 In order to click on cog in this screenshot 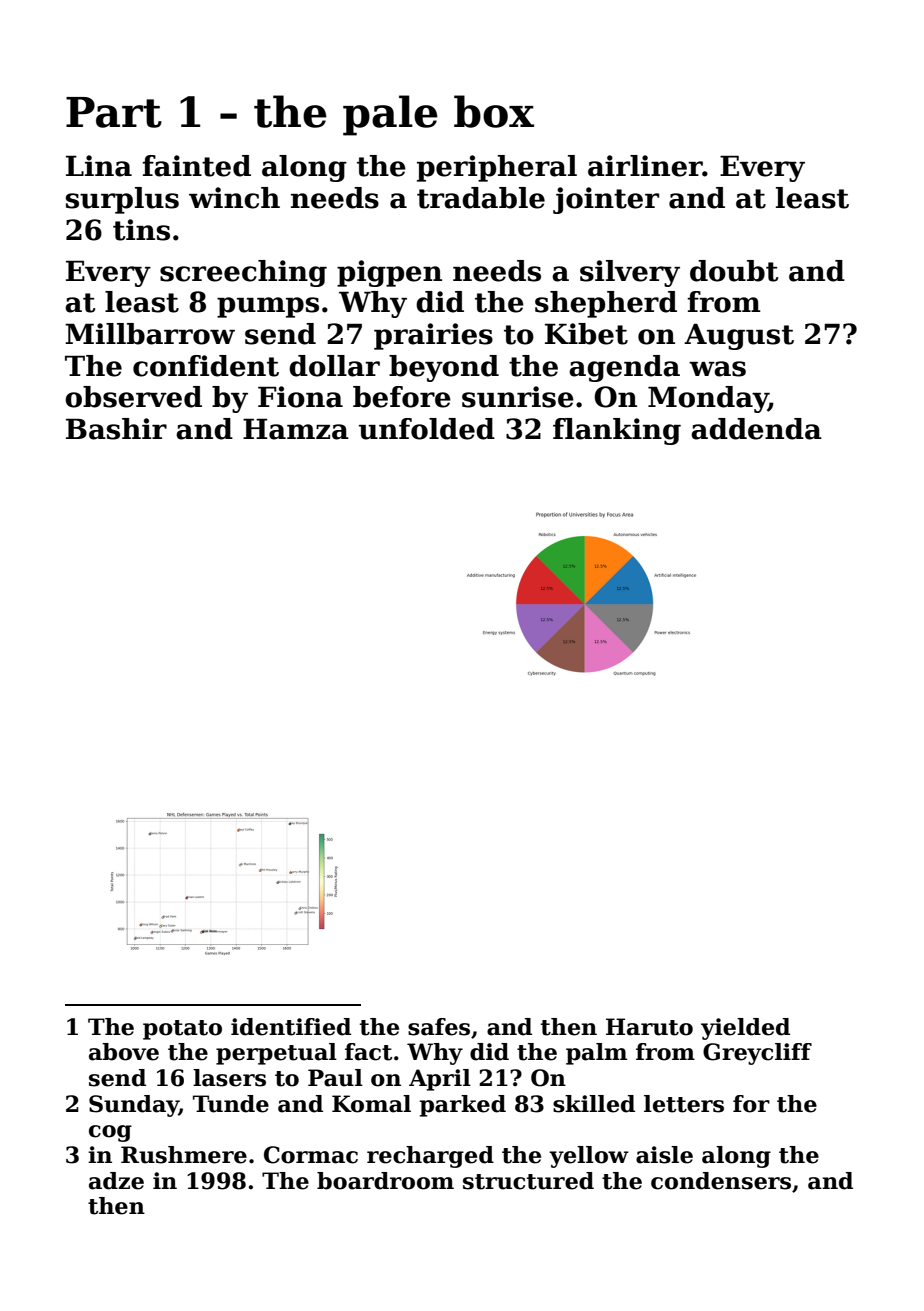, I will do `click(110, 1133)`.
